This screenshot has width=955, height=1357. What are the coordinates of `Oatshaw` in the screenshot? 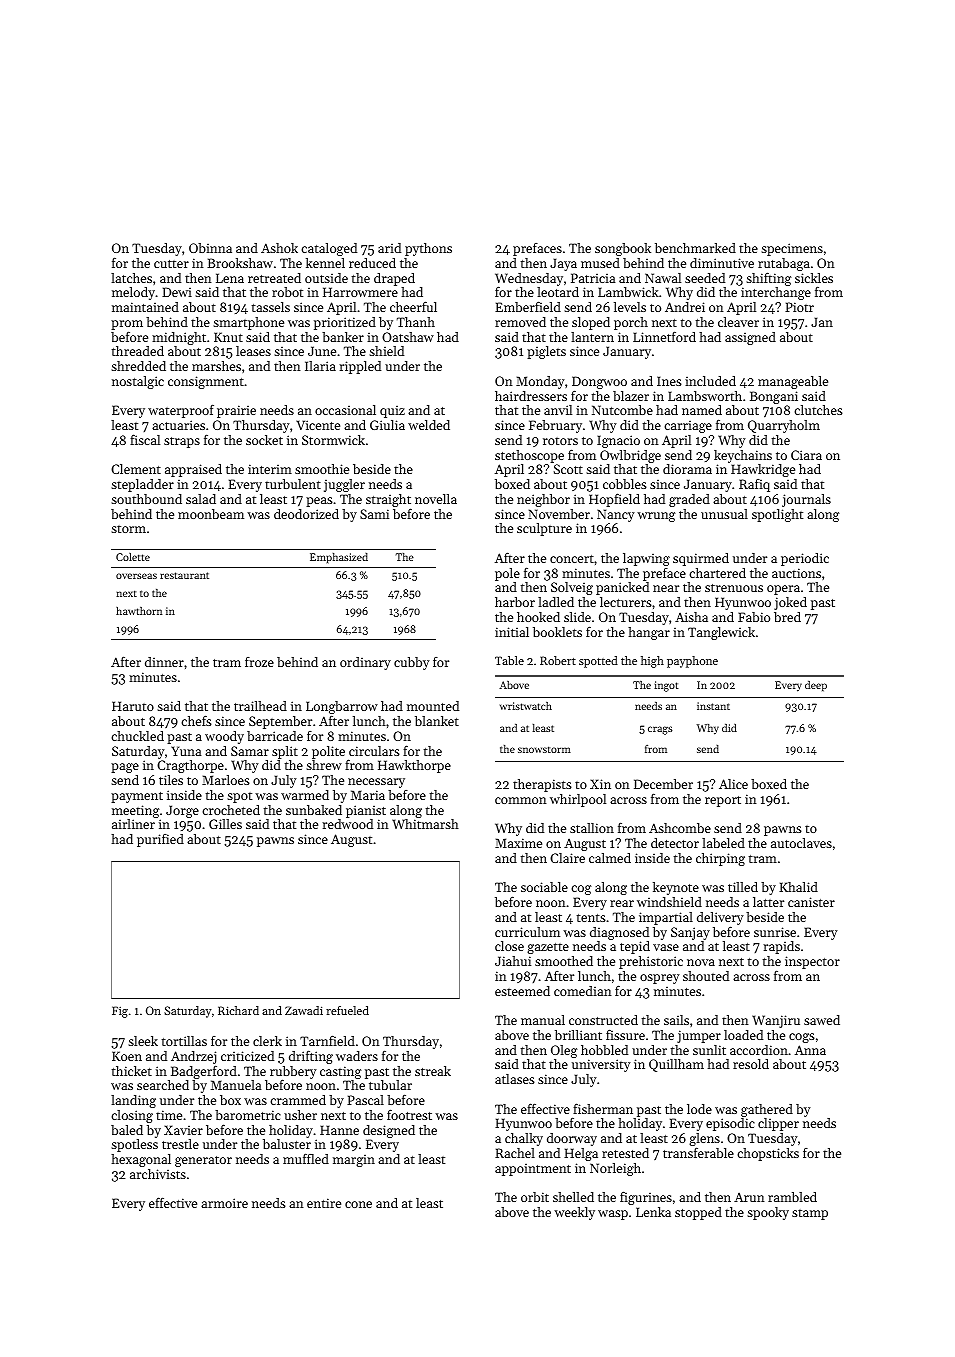 It's located at (408, 337).
